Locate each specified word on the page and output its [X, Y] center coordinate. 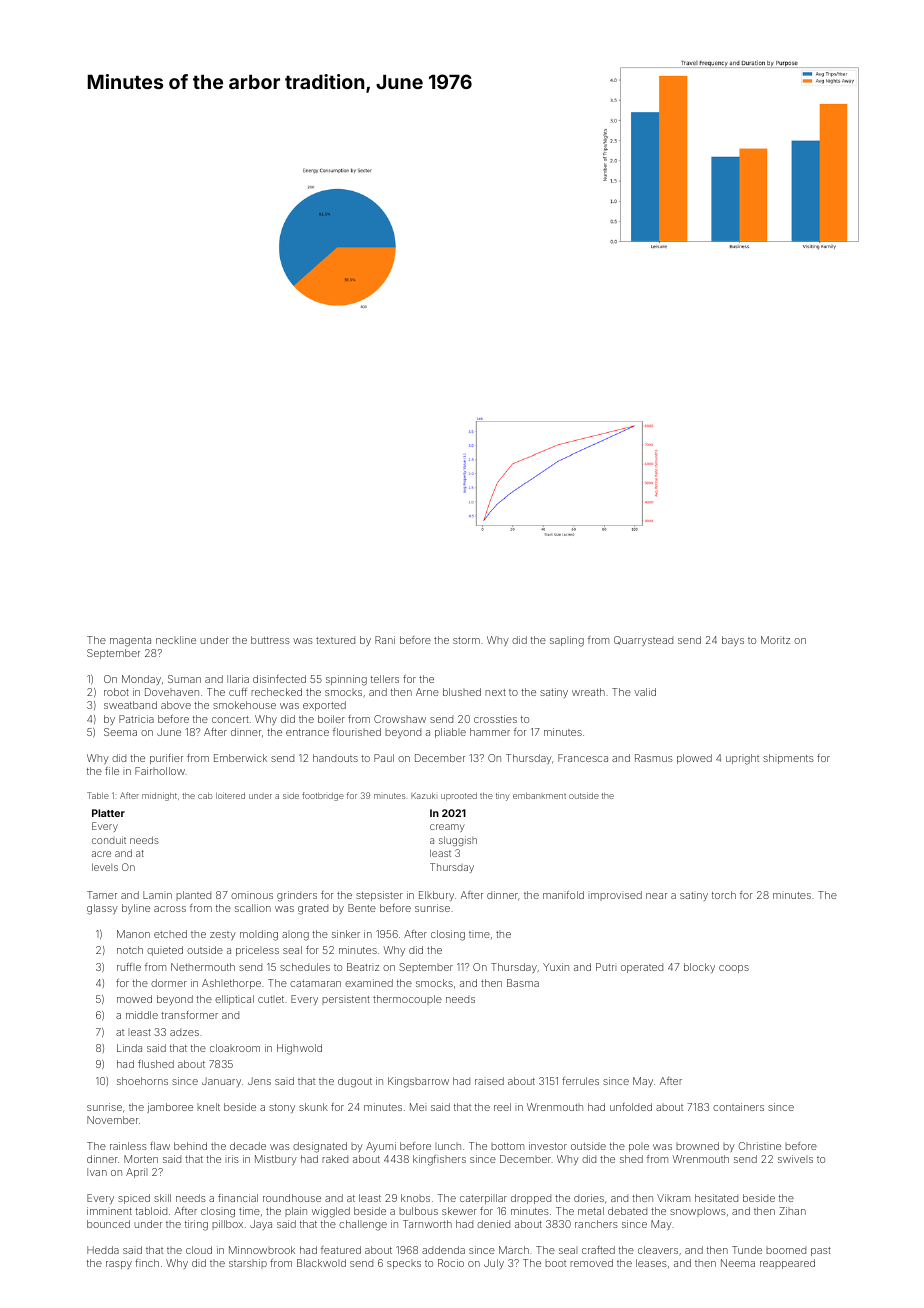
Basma [523, 983]
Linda [129, 1048]
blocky [699, 968]
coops [734, 969]
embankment [539, 796]
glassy [102, 909]
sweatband [130, 705]
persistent [346, 1000]
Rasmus [654, 758]
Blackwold [321, 1263]
